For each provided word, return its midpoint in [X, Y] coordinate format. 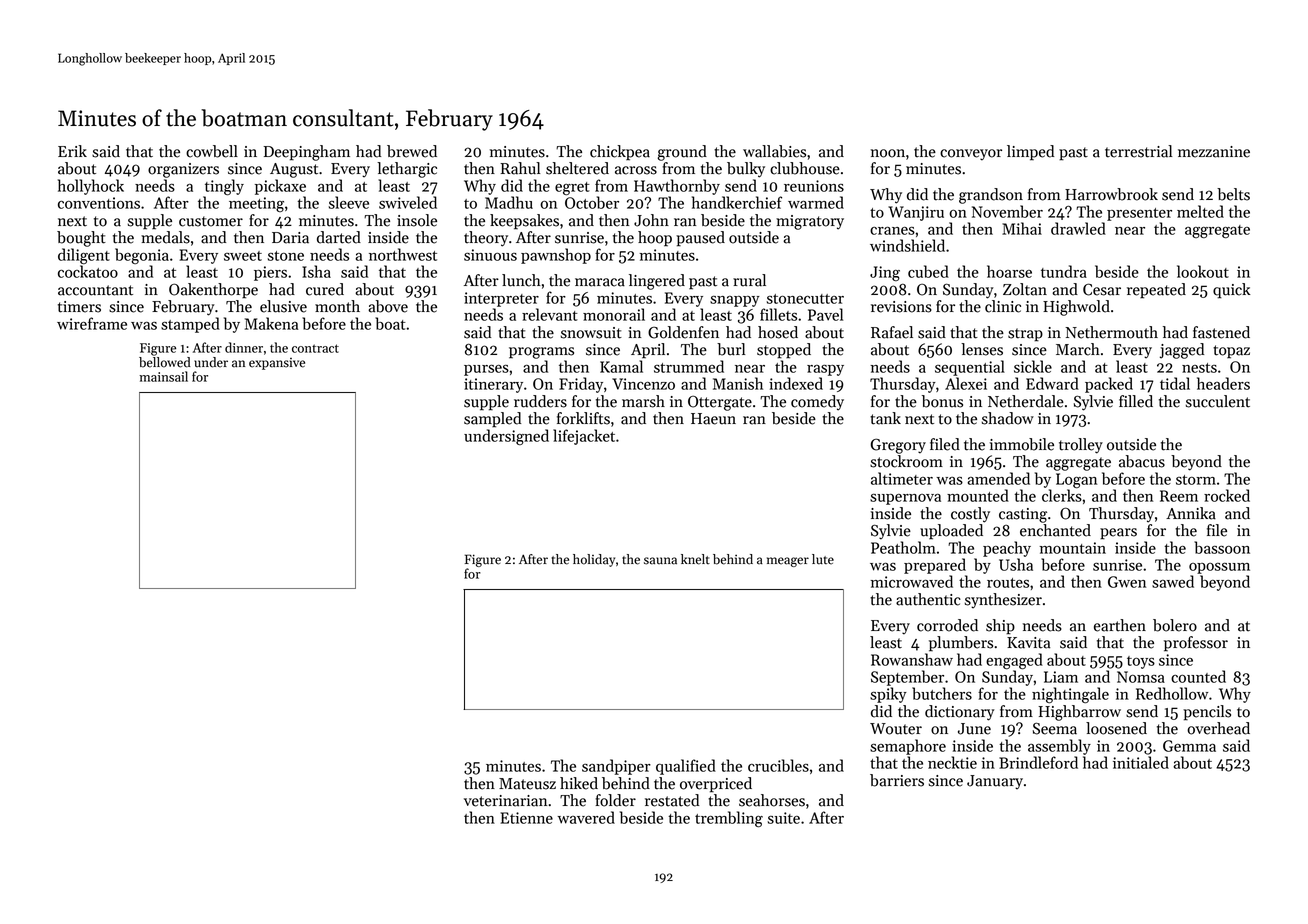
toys [1141, 662]
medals [165, 237]
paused [700, 239]
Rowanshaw [912, 659]
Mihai [1022, 228]
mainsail [163, 376]
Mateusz [527, 784]
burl [731, 349]
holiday [594, 560]
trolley [1081, 446]
